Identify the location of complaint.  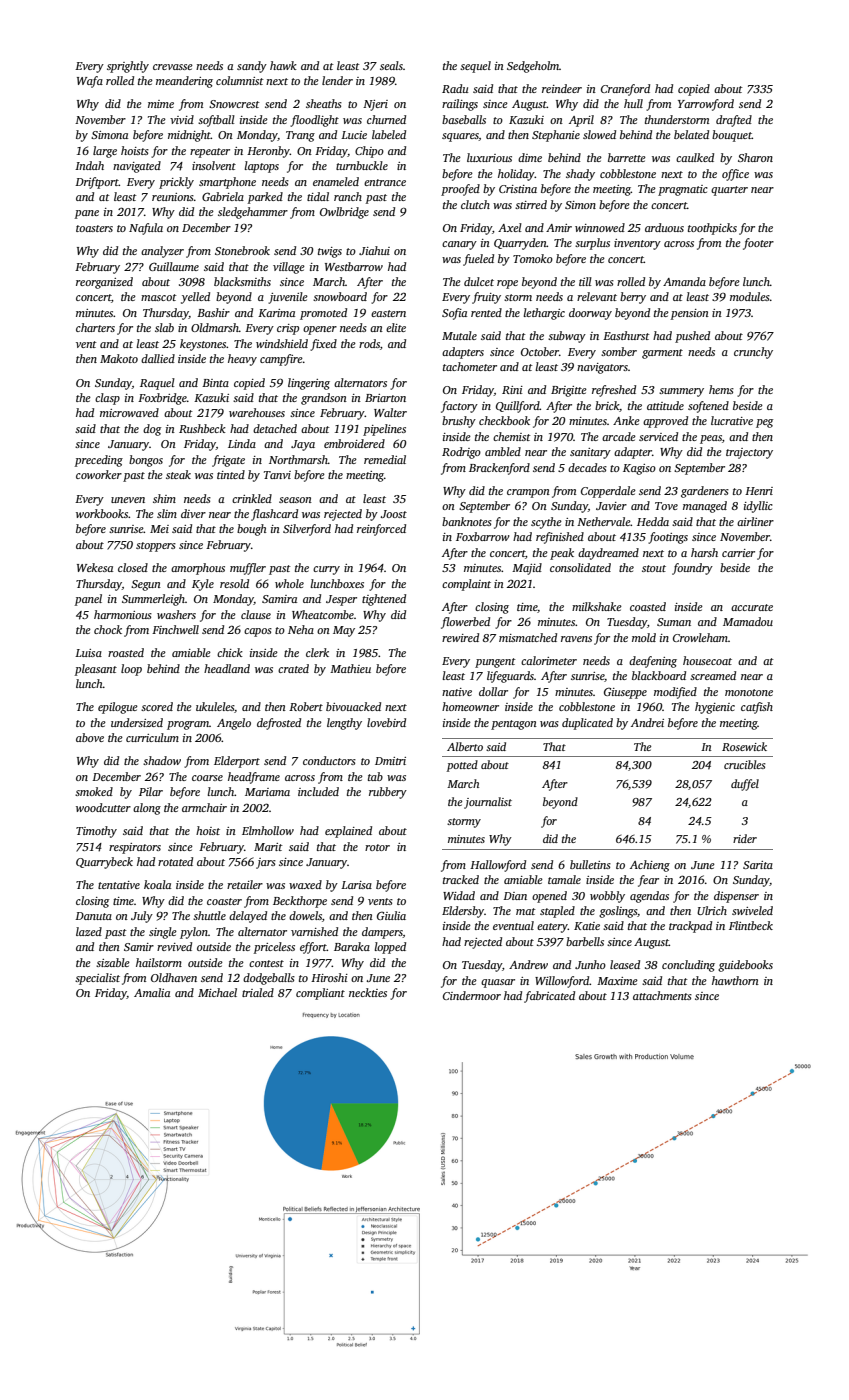
(466, 585).
